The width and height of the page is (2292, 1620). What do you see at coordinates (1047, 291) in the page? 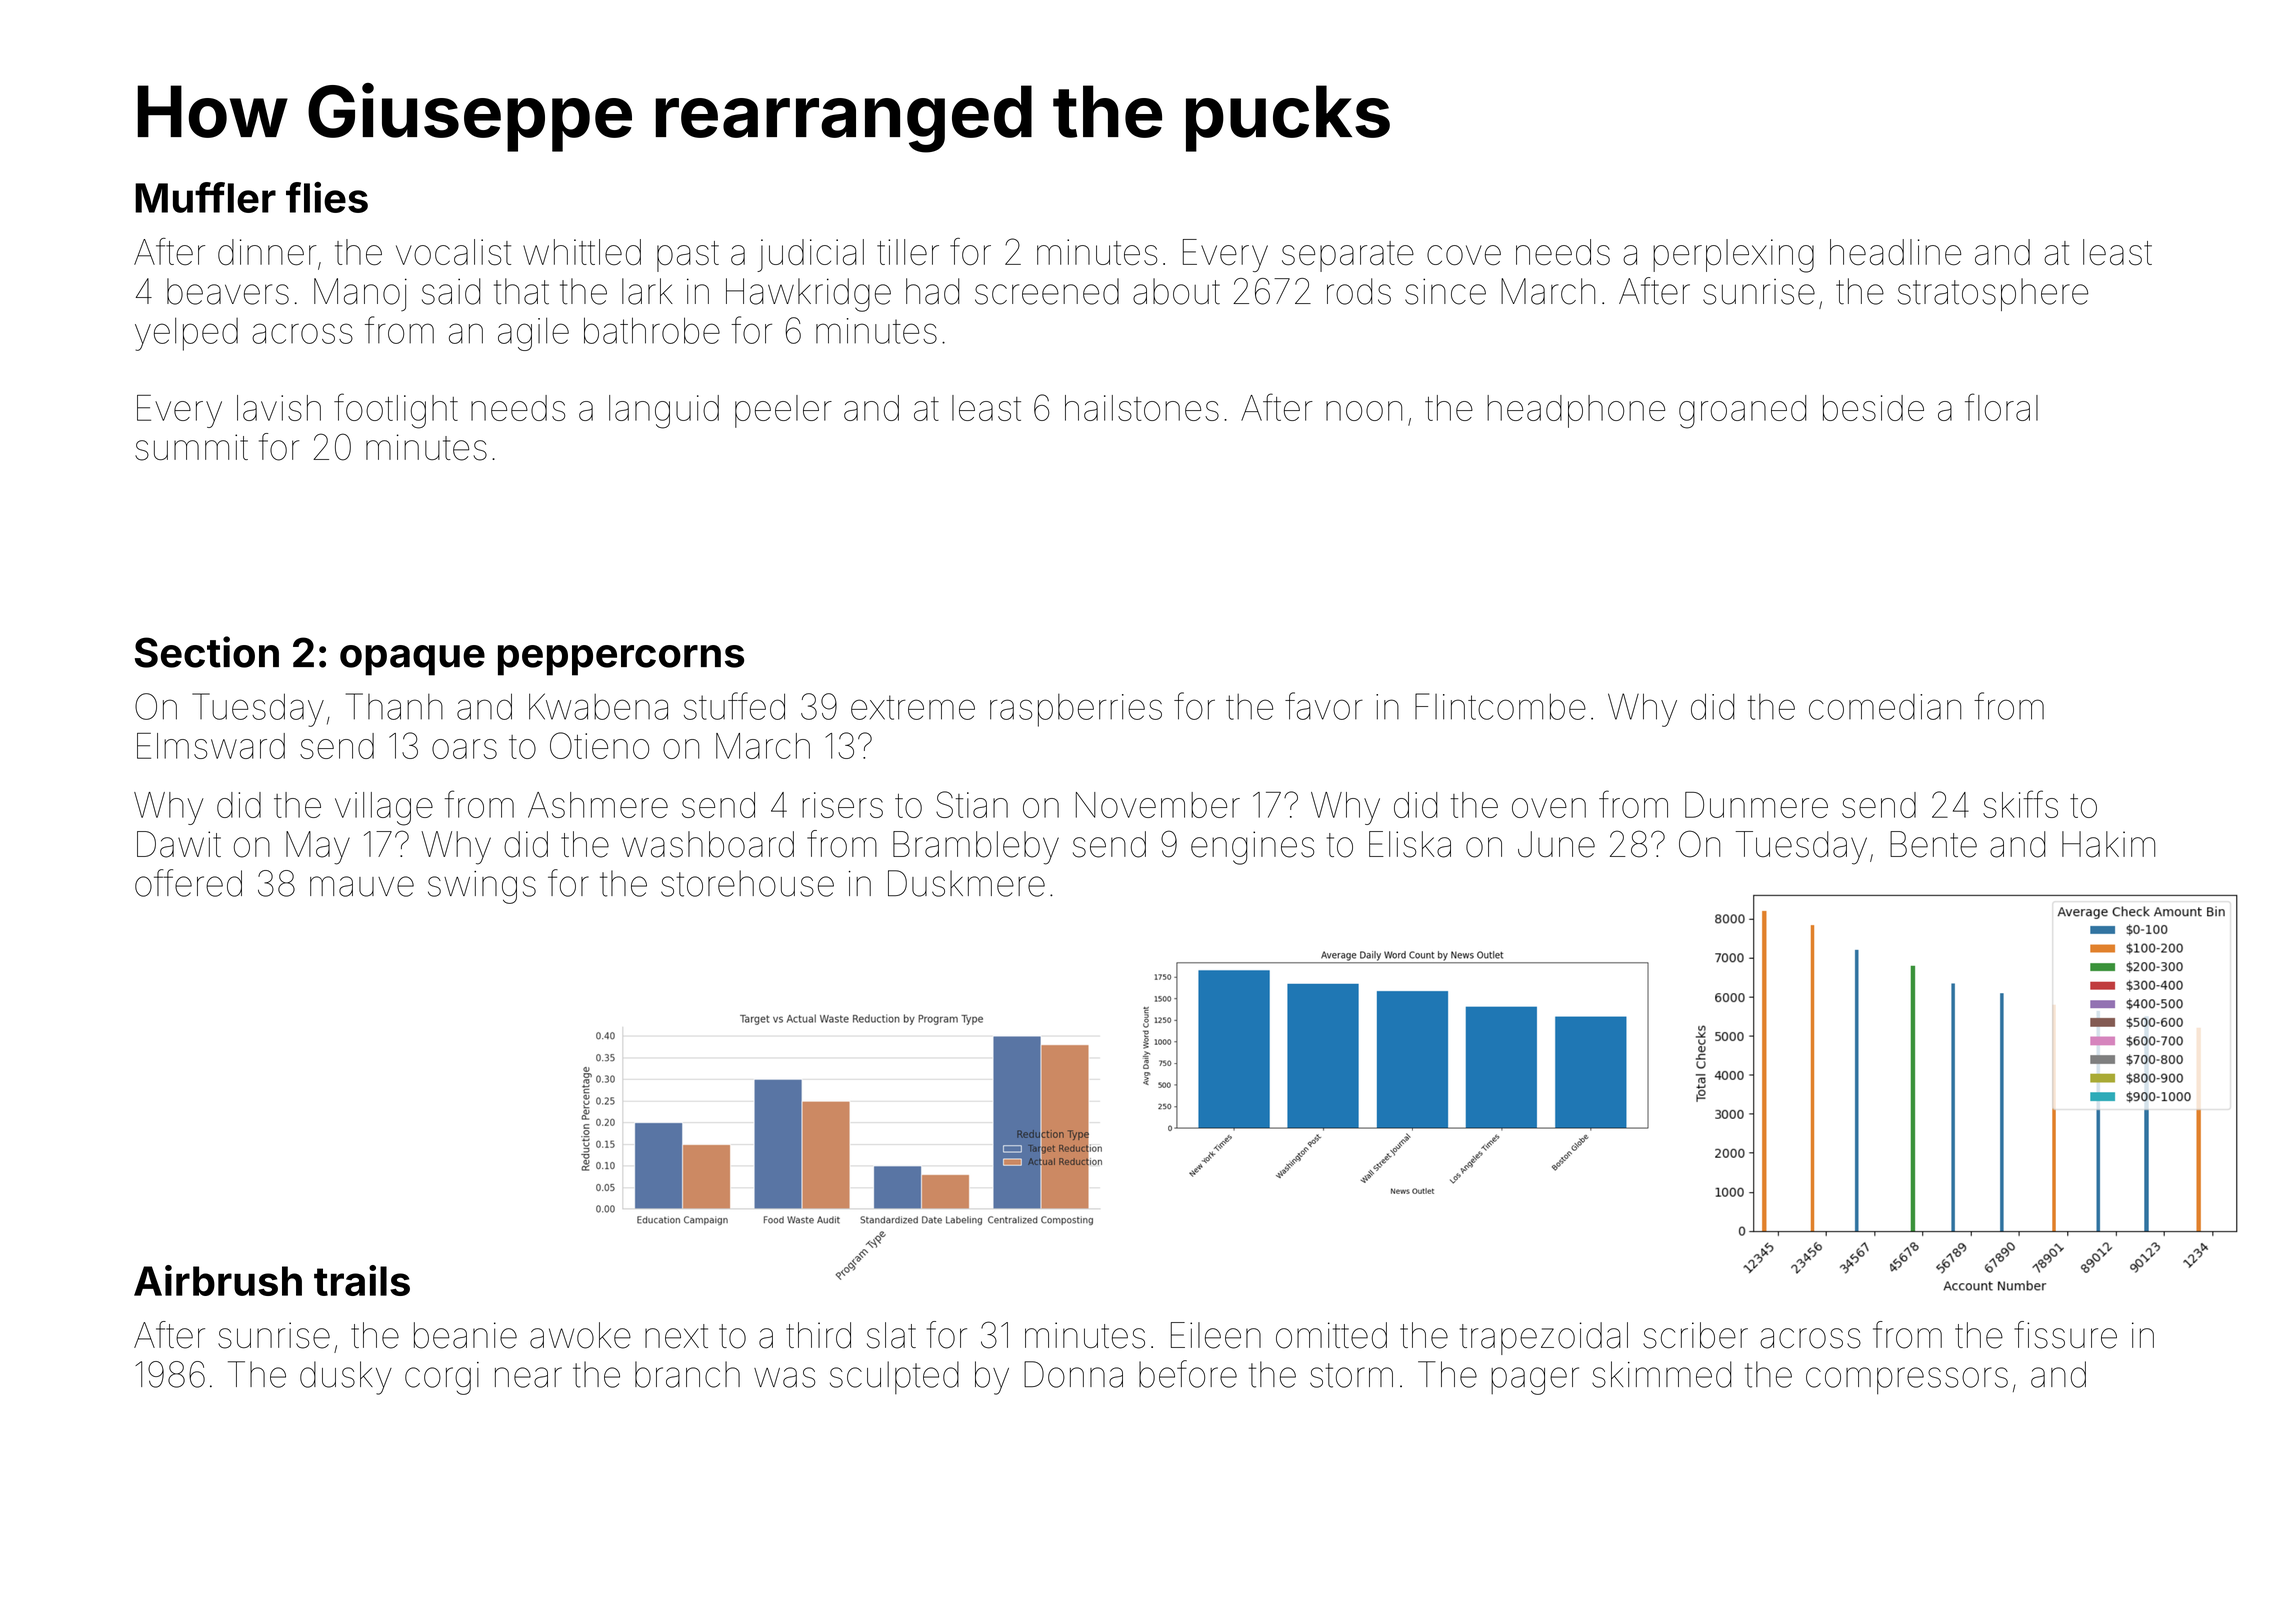
I see `screened` at bounding box center [1047, 291].
